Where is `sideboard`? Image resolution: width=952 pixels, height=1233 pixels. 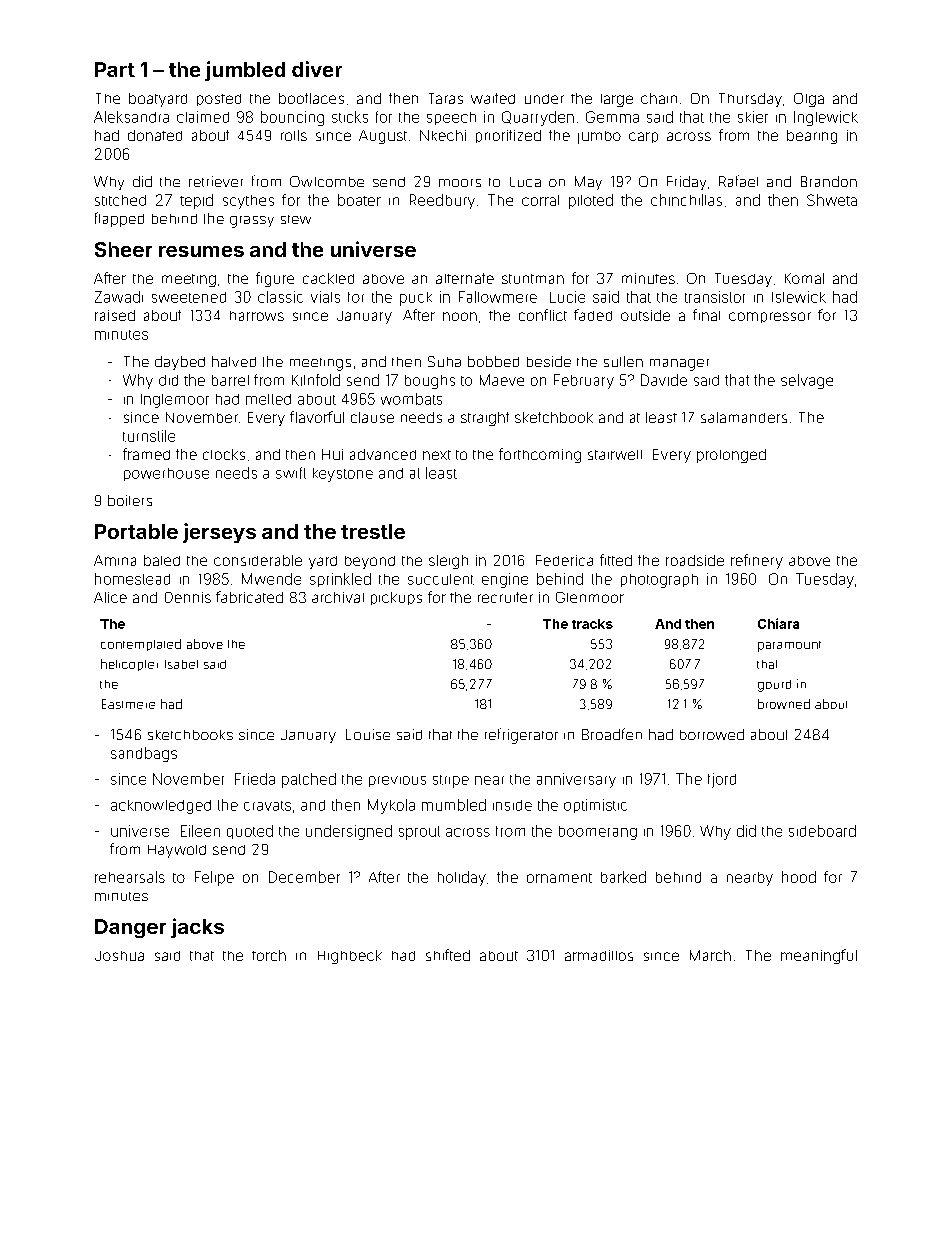 sideboard is located at coordinates (822, 831).
